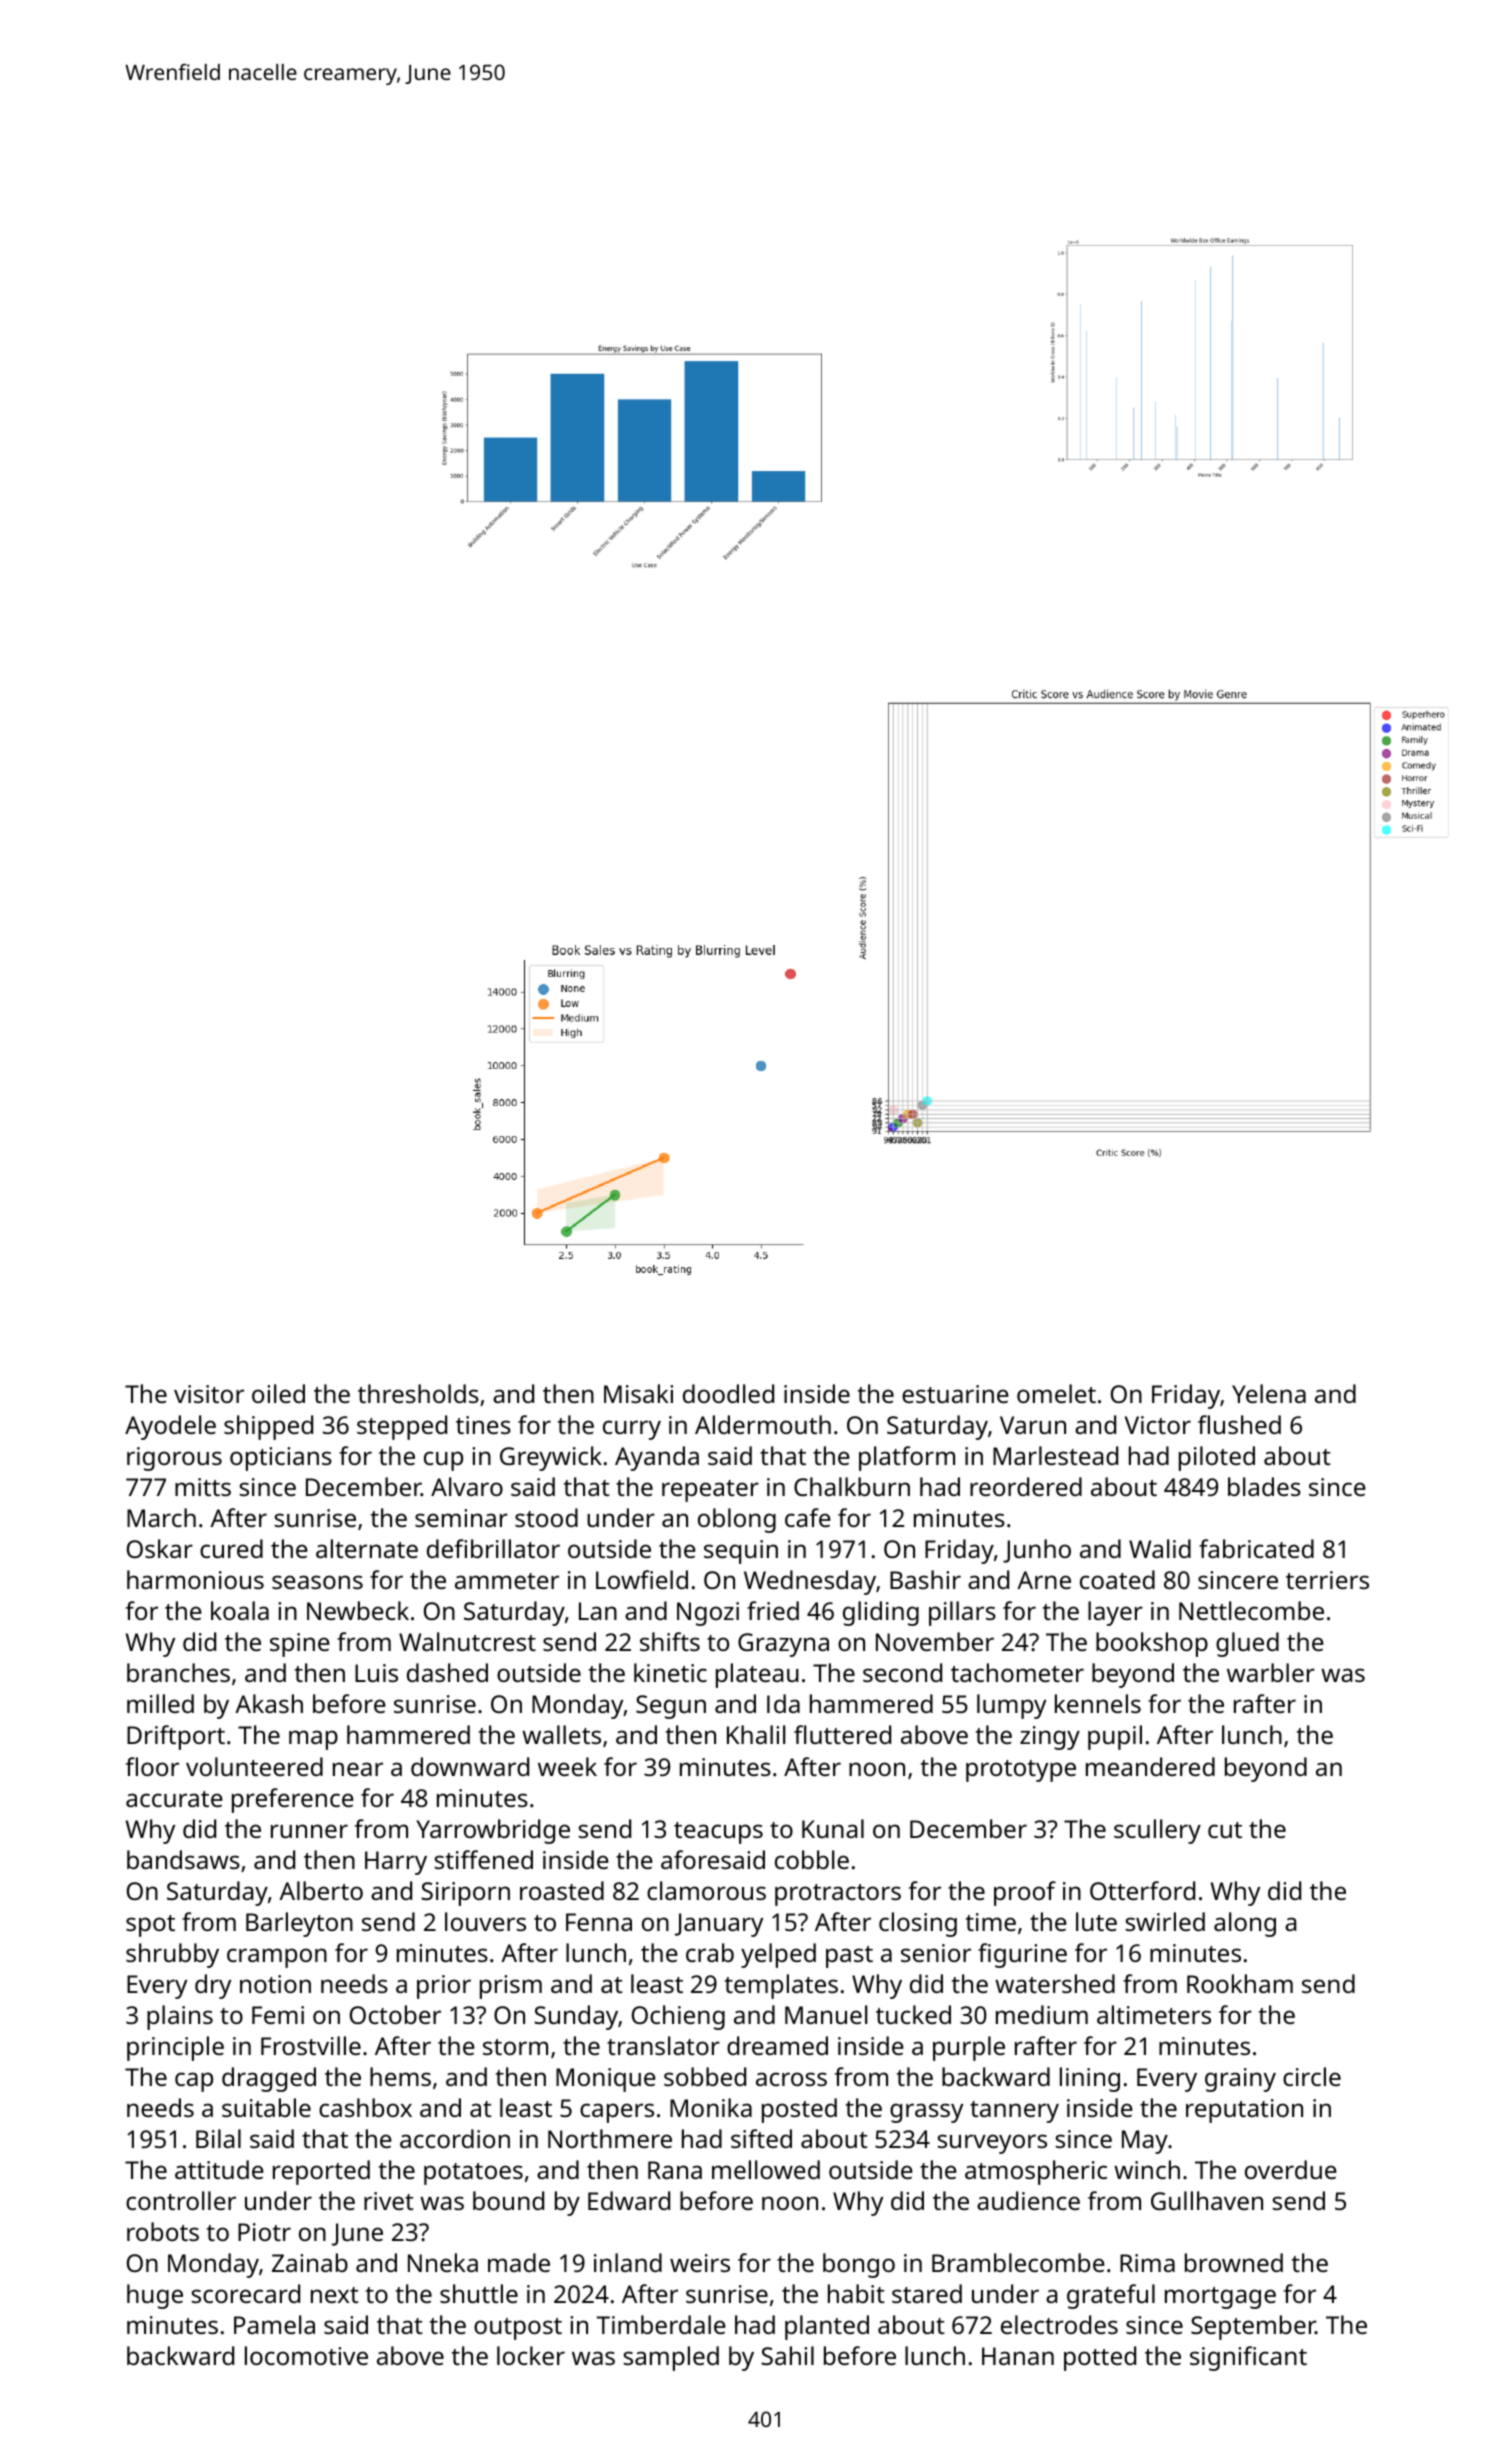  Describe the element at coordinates (209, 1394) in the page. I see `visitor` at that location.
